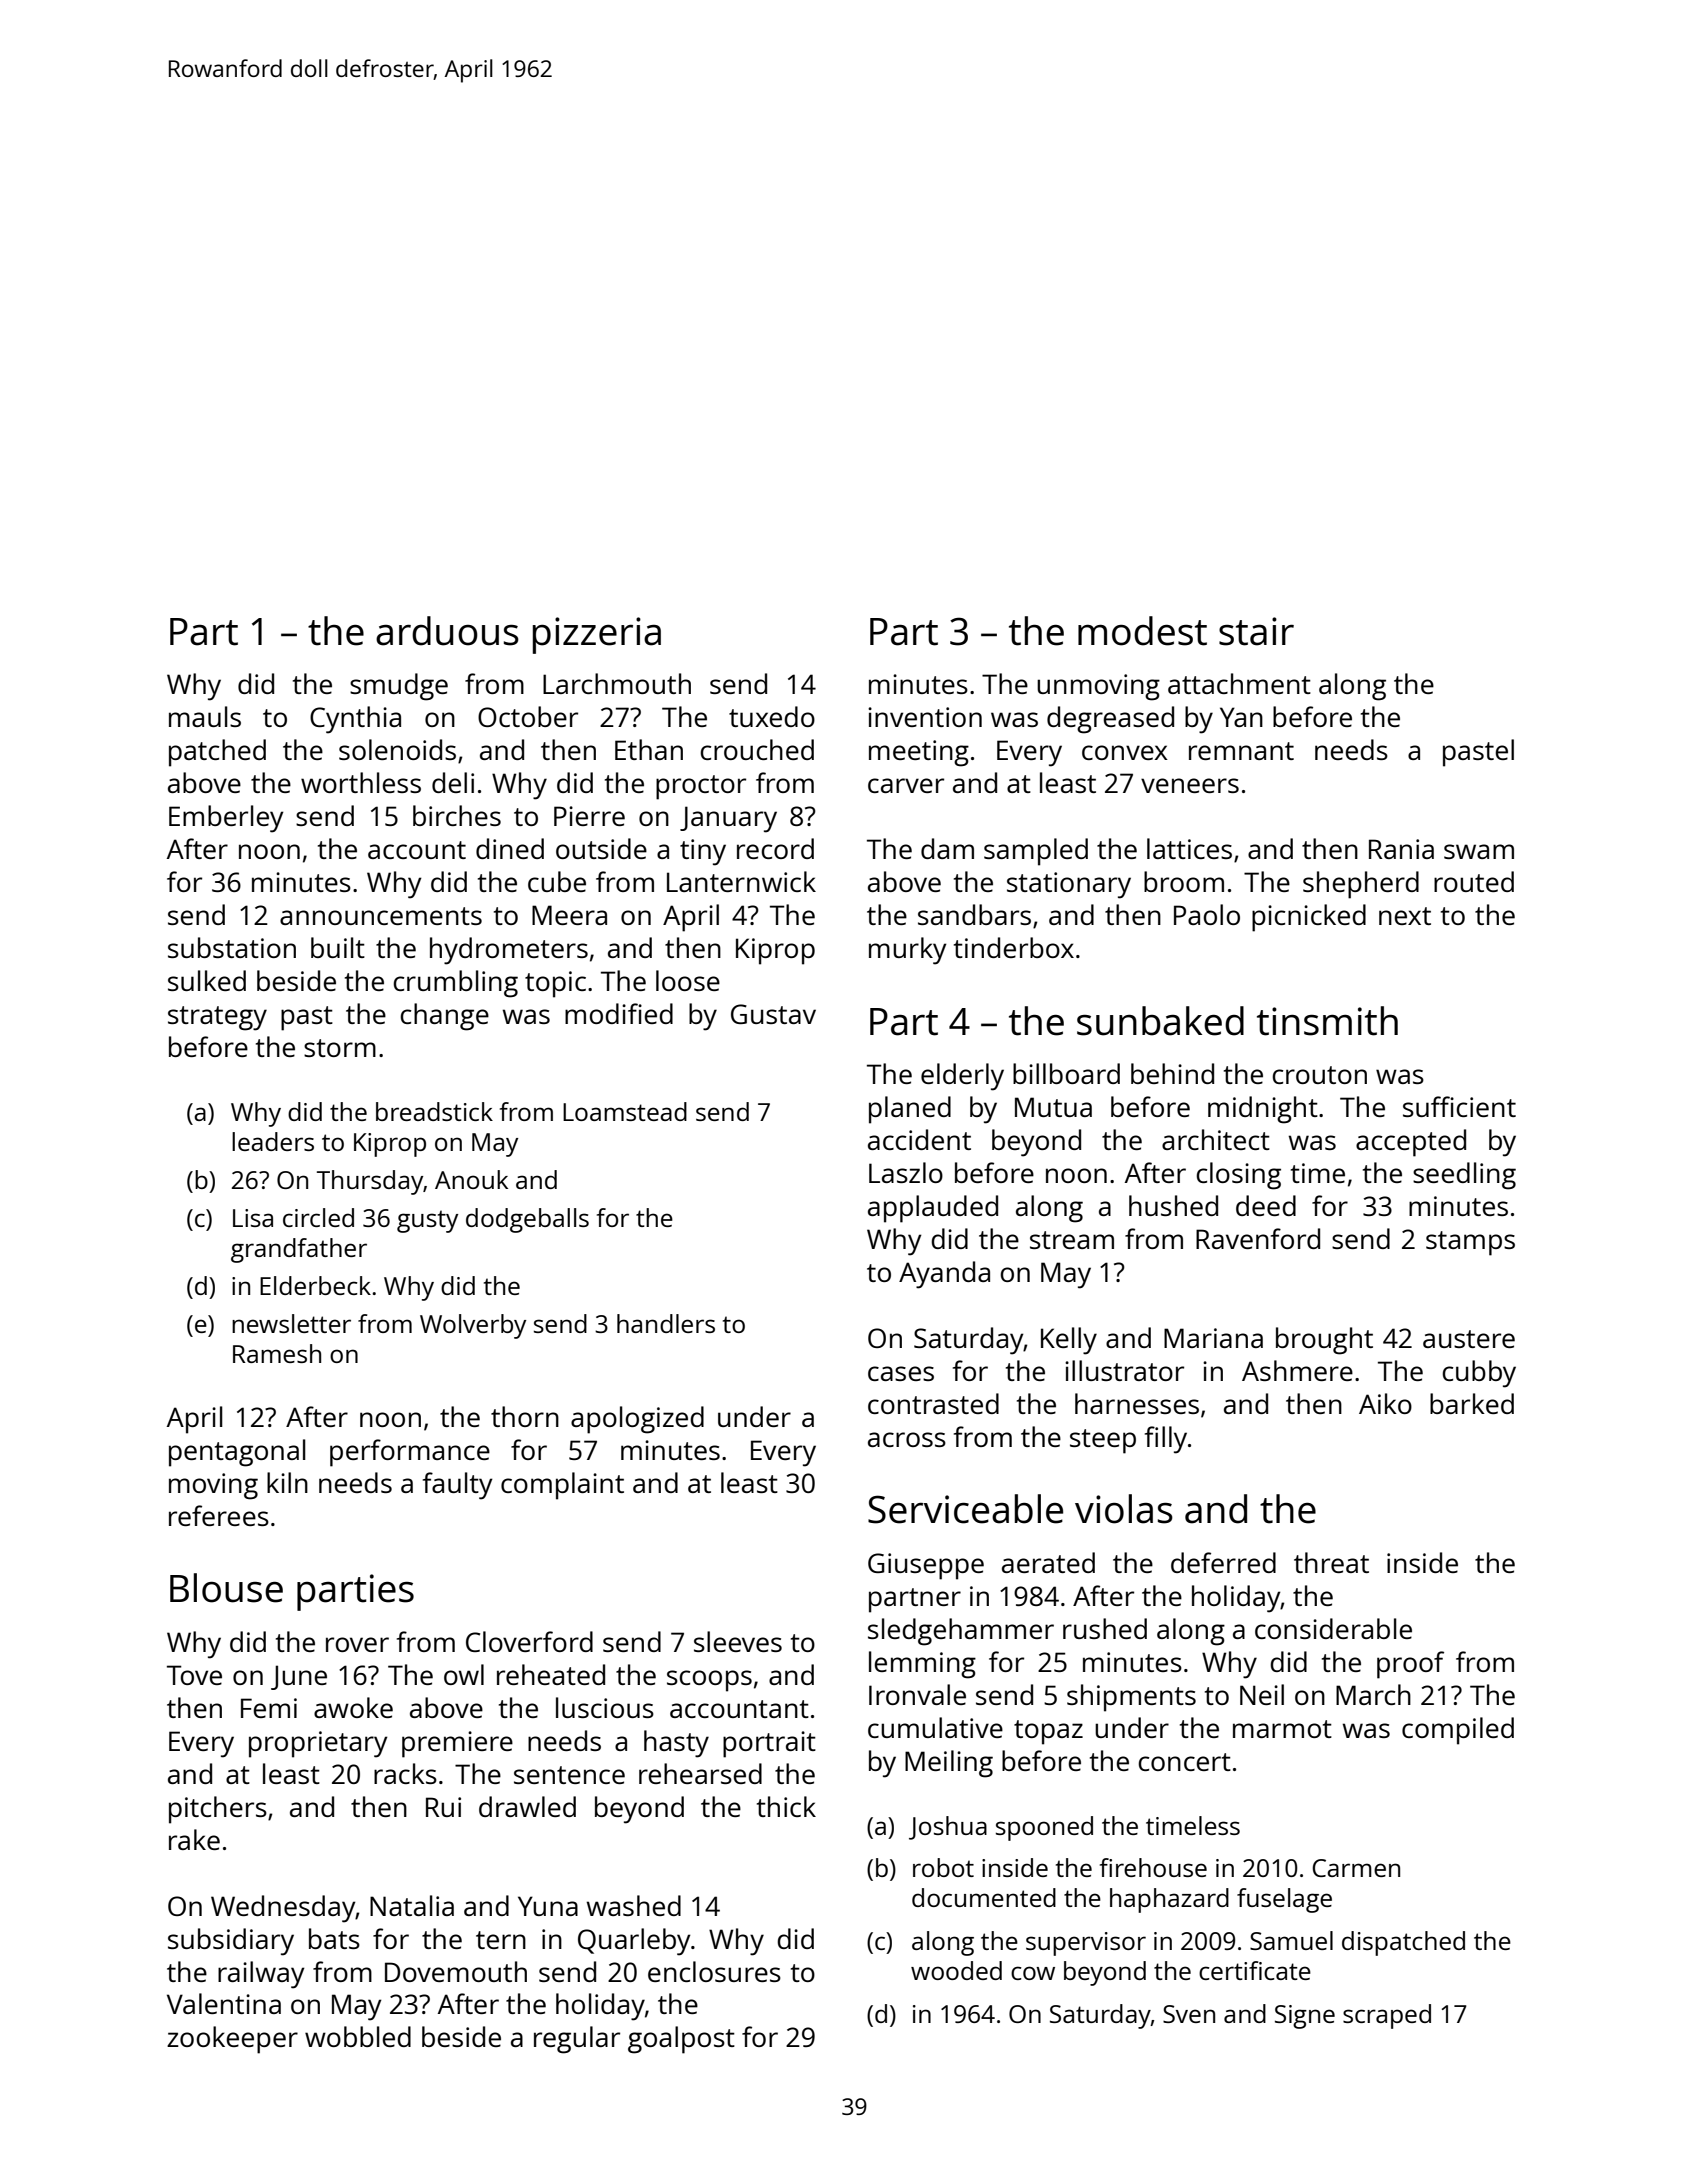 The height and width of the screenshot is (2178, 1683). I want to click on Meiling, so click(949, 1764).
